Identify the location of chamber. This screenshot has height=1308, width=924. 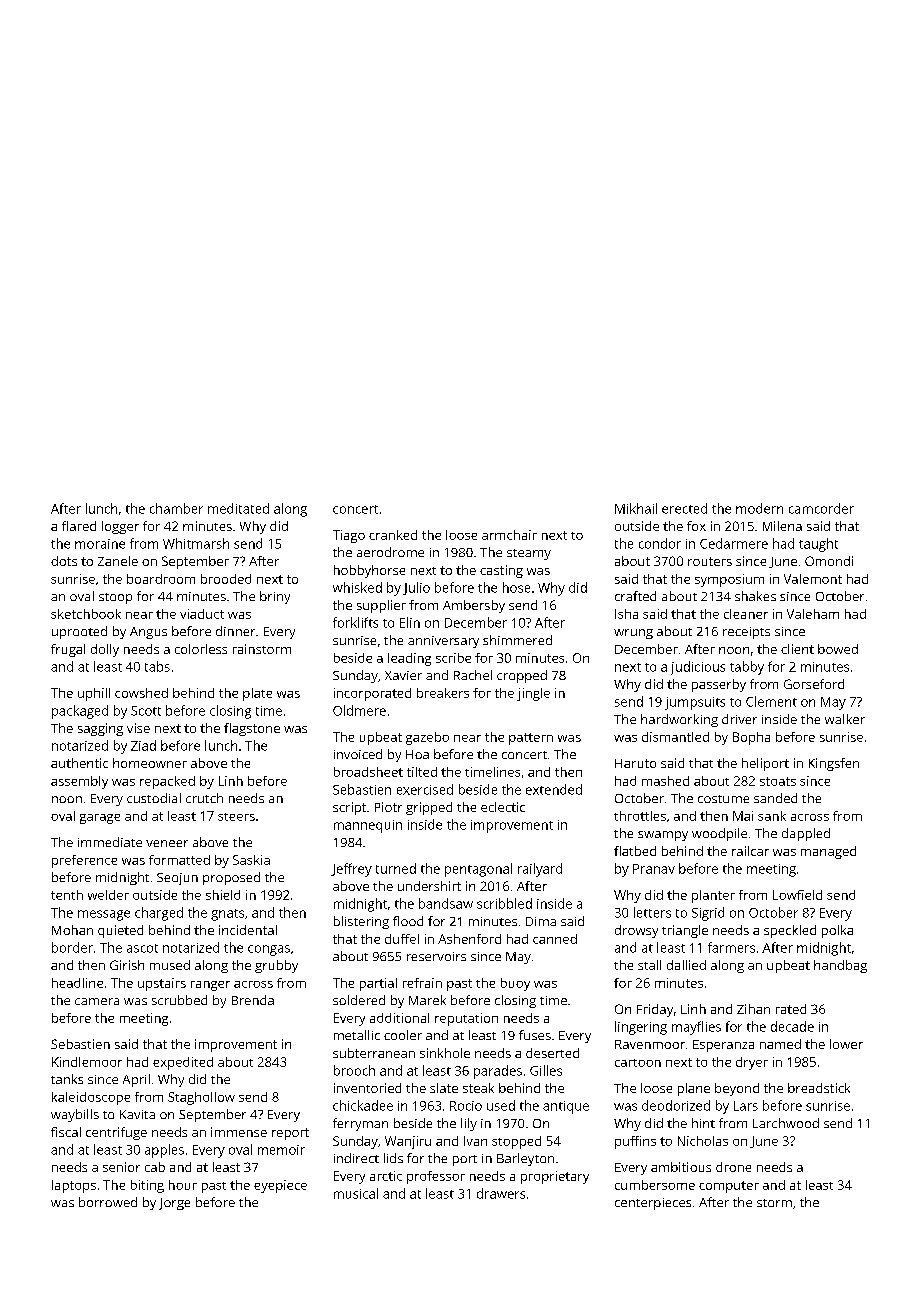
(176, 508).
